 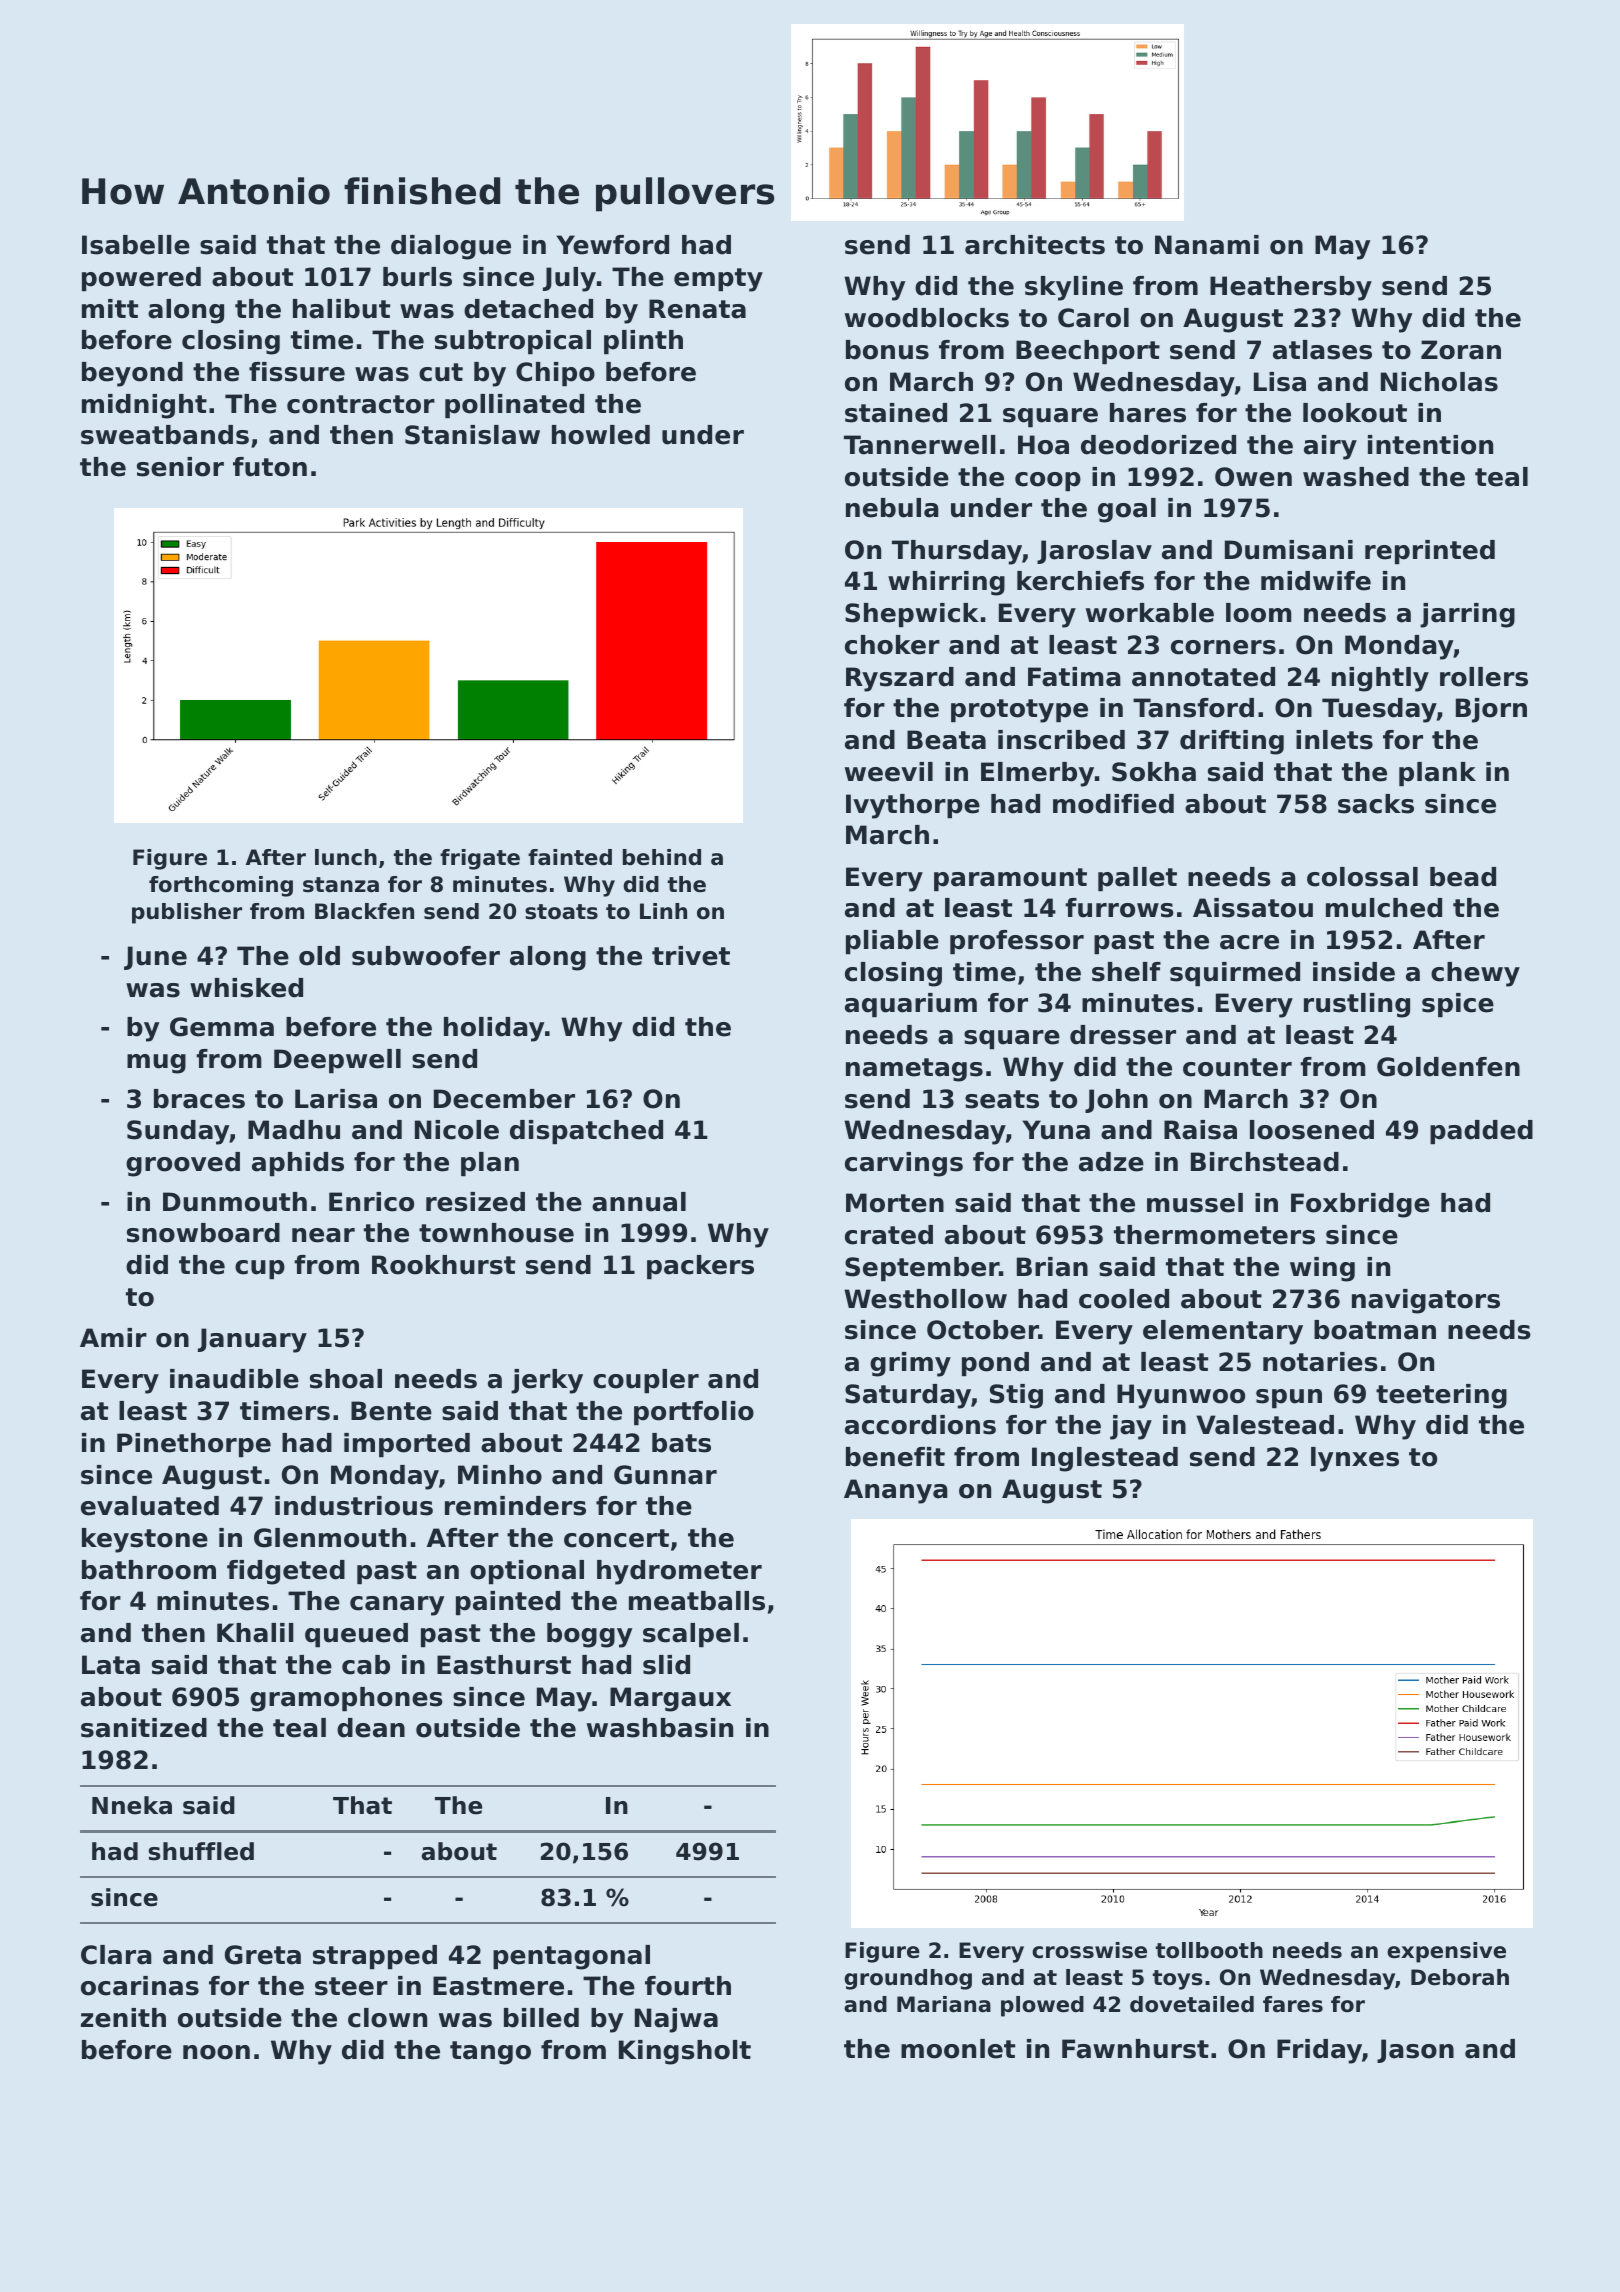 What do you see at coordinates (694, 1413) in the page?
I see `portfolio` at bounding box center [694, 1413].
